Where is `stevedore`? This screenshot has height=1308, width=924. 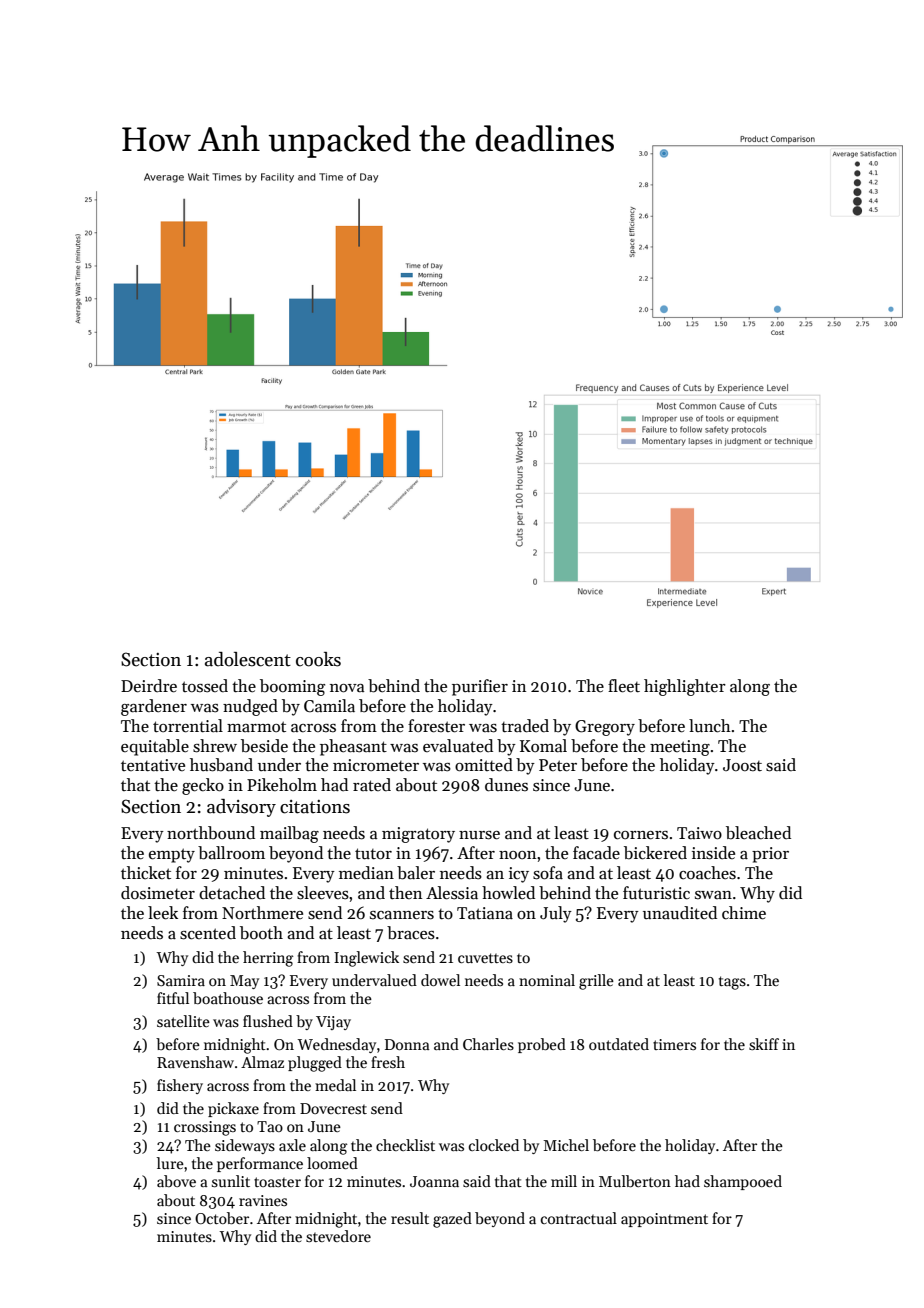 stevedore is located at coordinates (338, 1236).
